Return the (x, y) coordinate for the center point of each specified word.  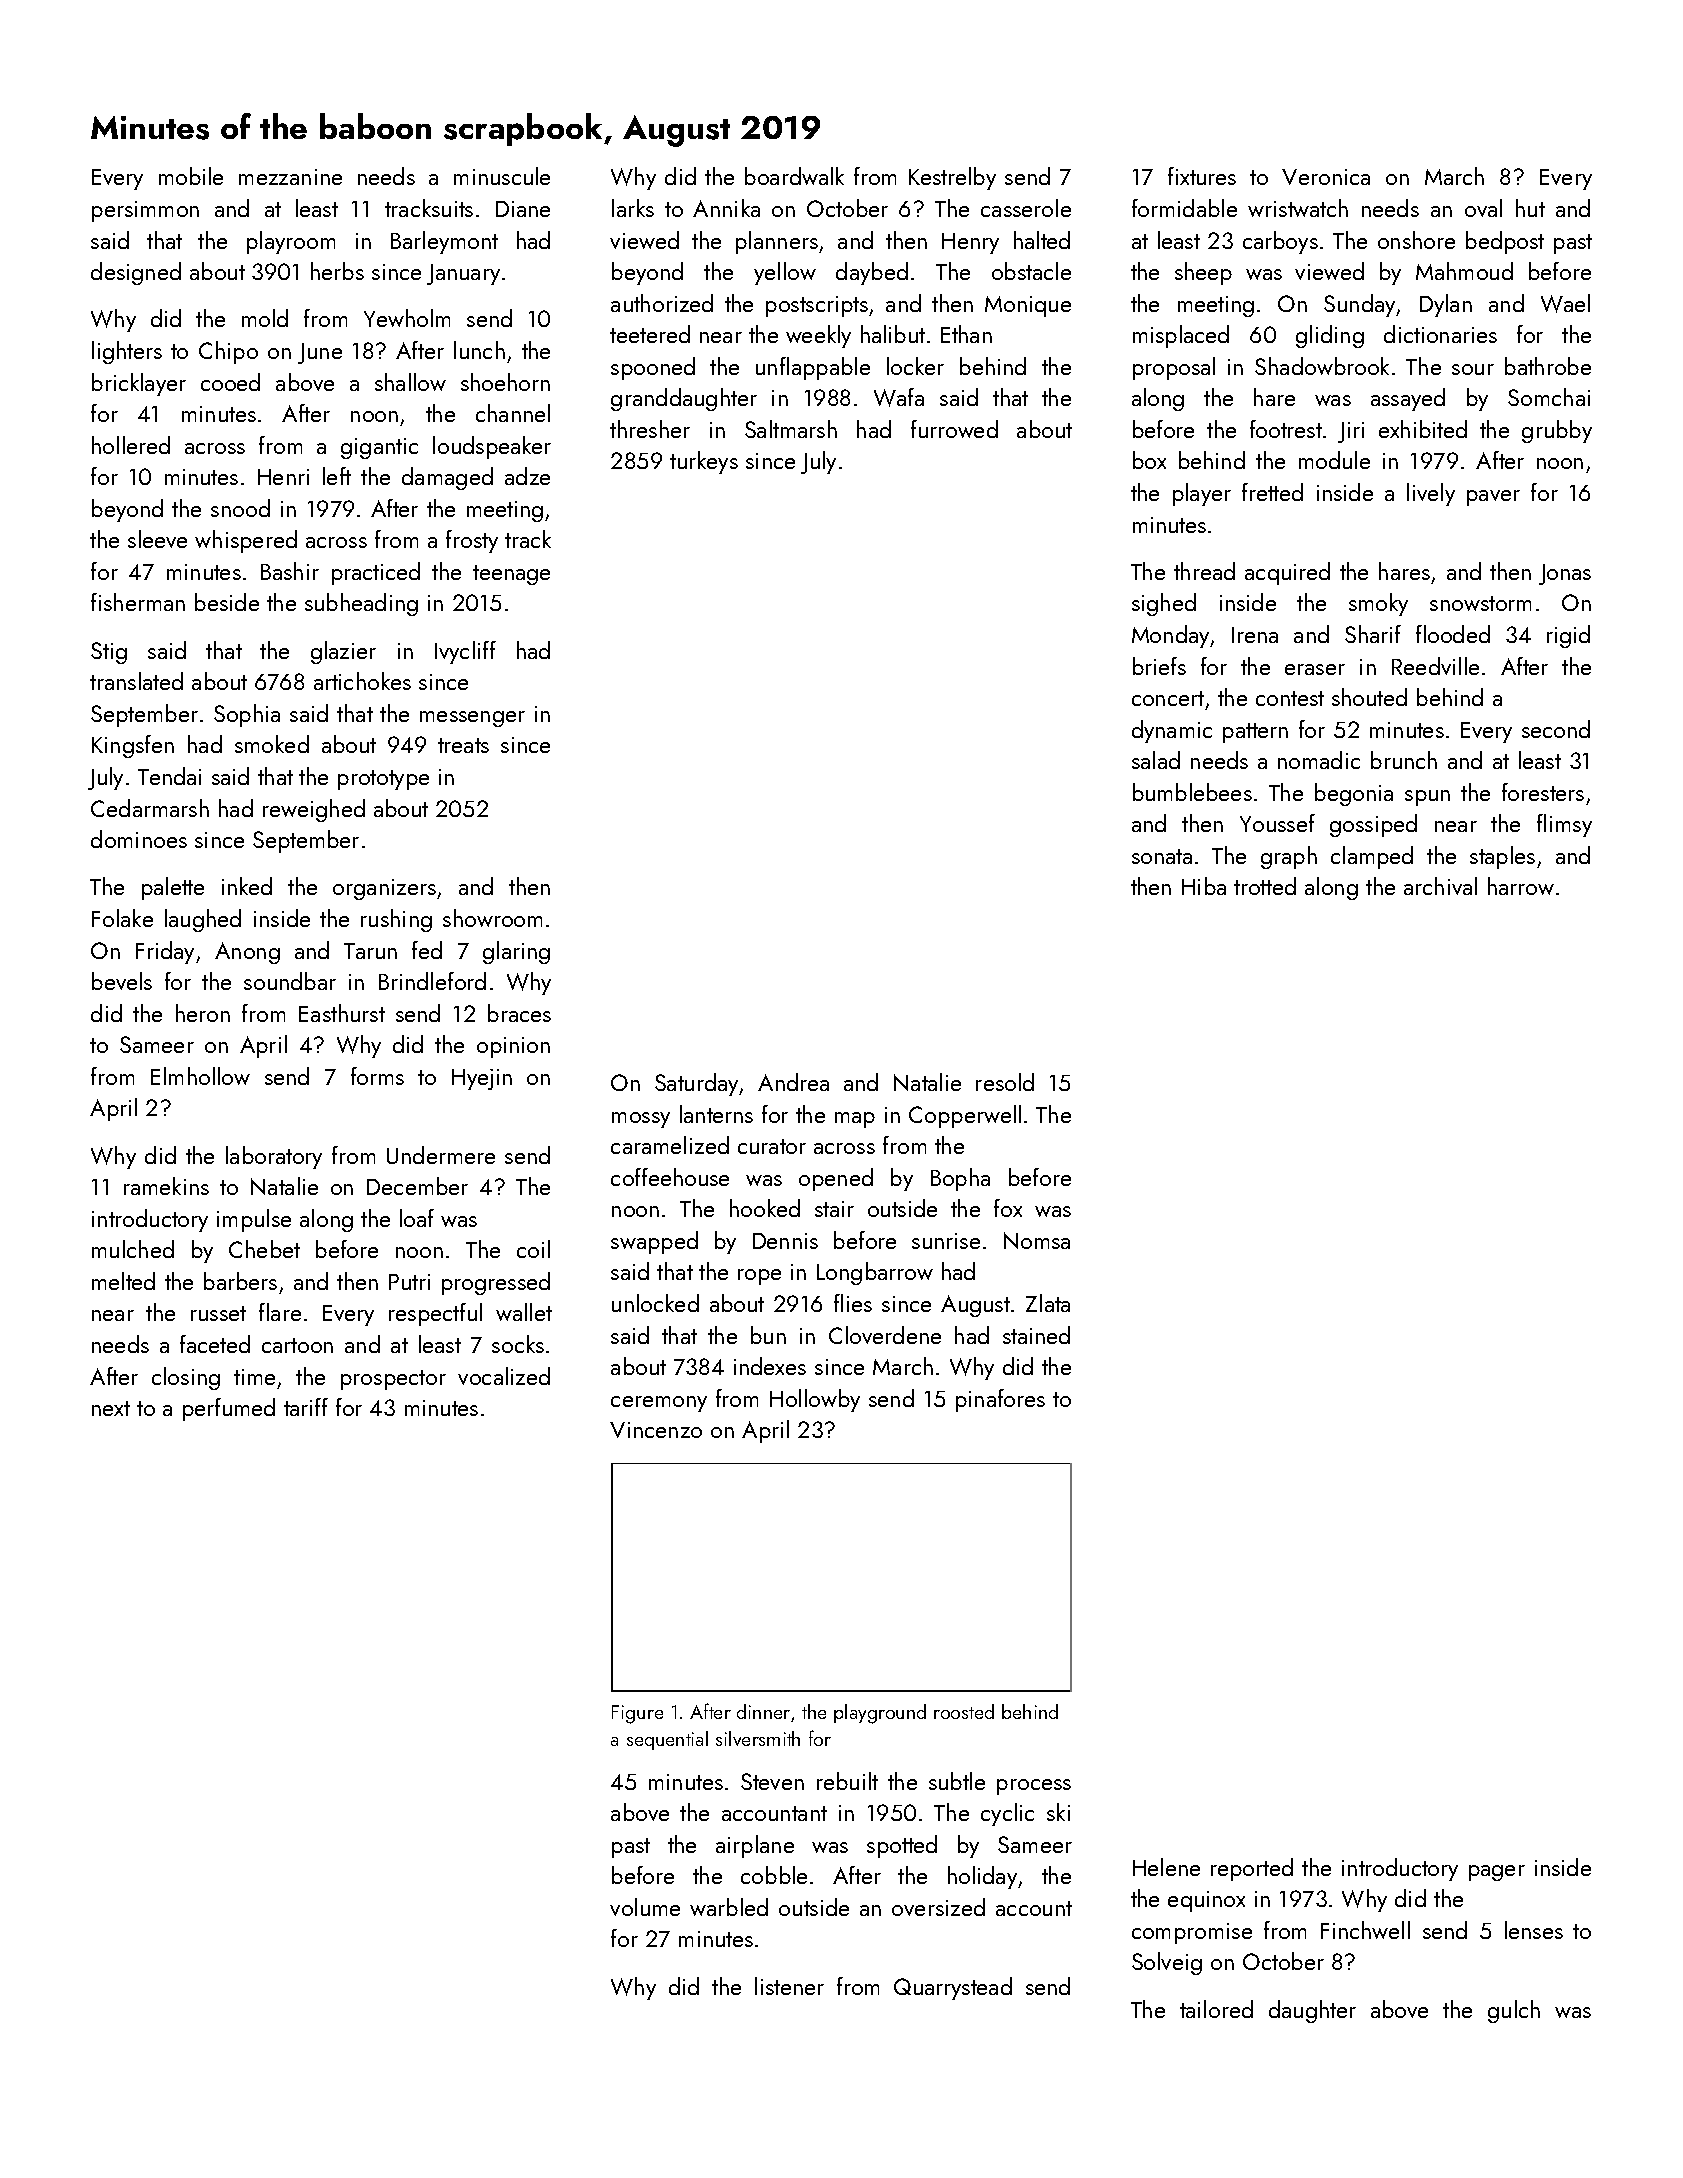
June (320, 353)
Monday (1171, 636)
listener (789, 1986)
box (1149, 460)
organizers (384, 889)
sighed (1164, 604)
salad (1156, 760)
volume (645, 1907)
